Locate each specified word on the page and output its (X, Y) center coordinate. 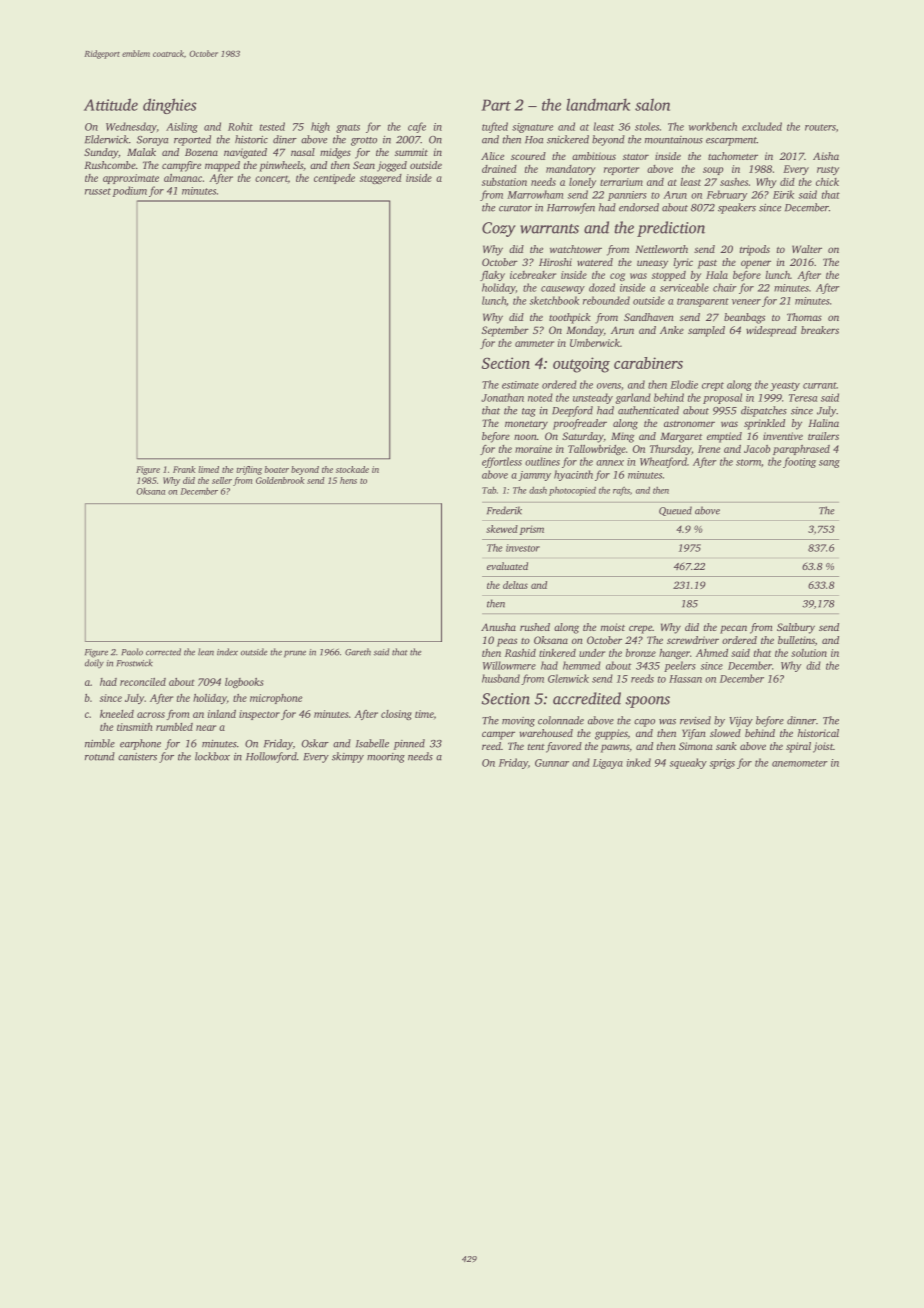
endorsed (639, 207)
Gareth (358, 652)
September (505, 331)
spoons (648, 702)
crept (713, 386)
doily (94, 664)
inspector (259, 715)
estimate (520, 385)
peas (507, 642)
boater (277, 469)
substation (504, 182)
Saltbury (796, 628)
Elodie (684, 384)
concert (271, 178)
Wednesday (131, 127)
